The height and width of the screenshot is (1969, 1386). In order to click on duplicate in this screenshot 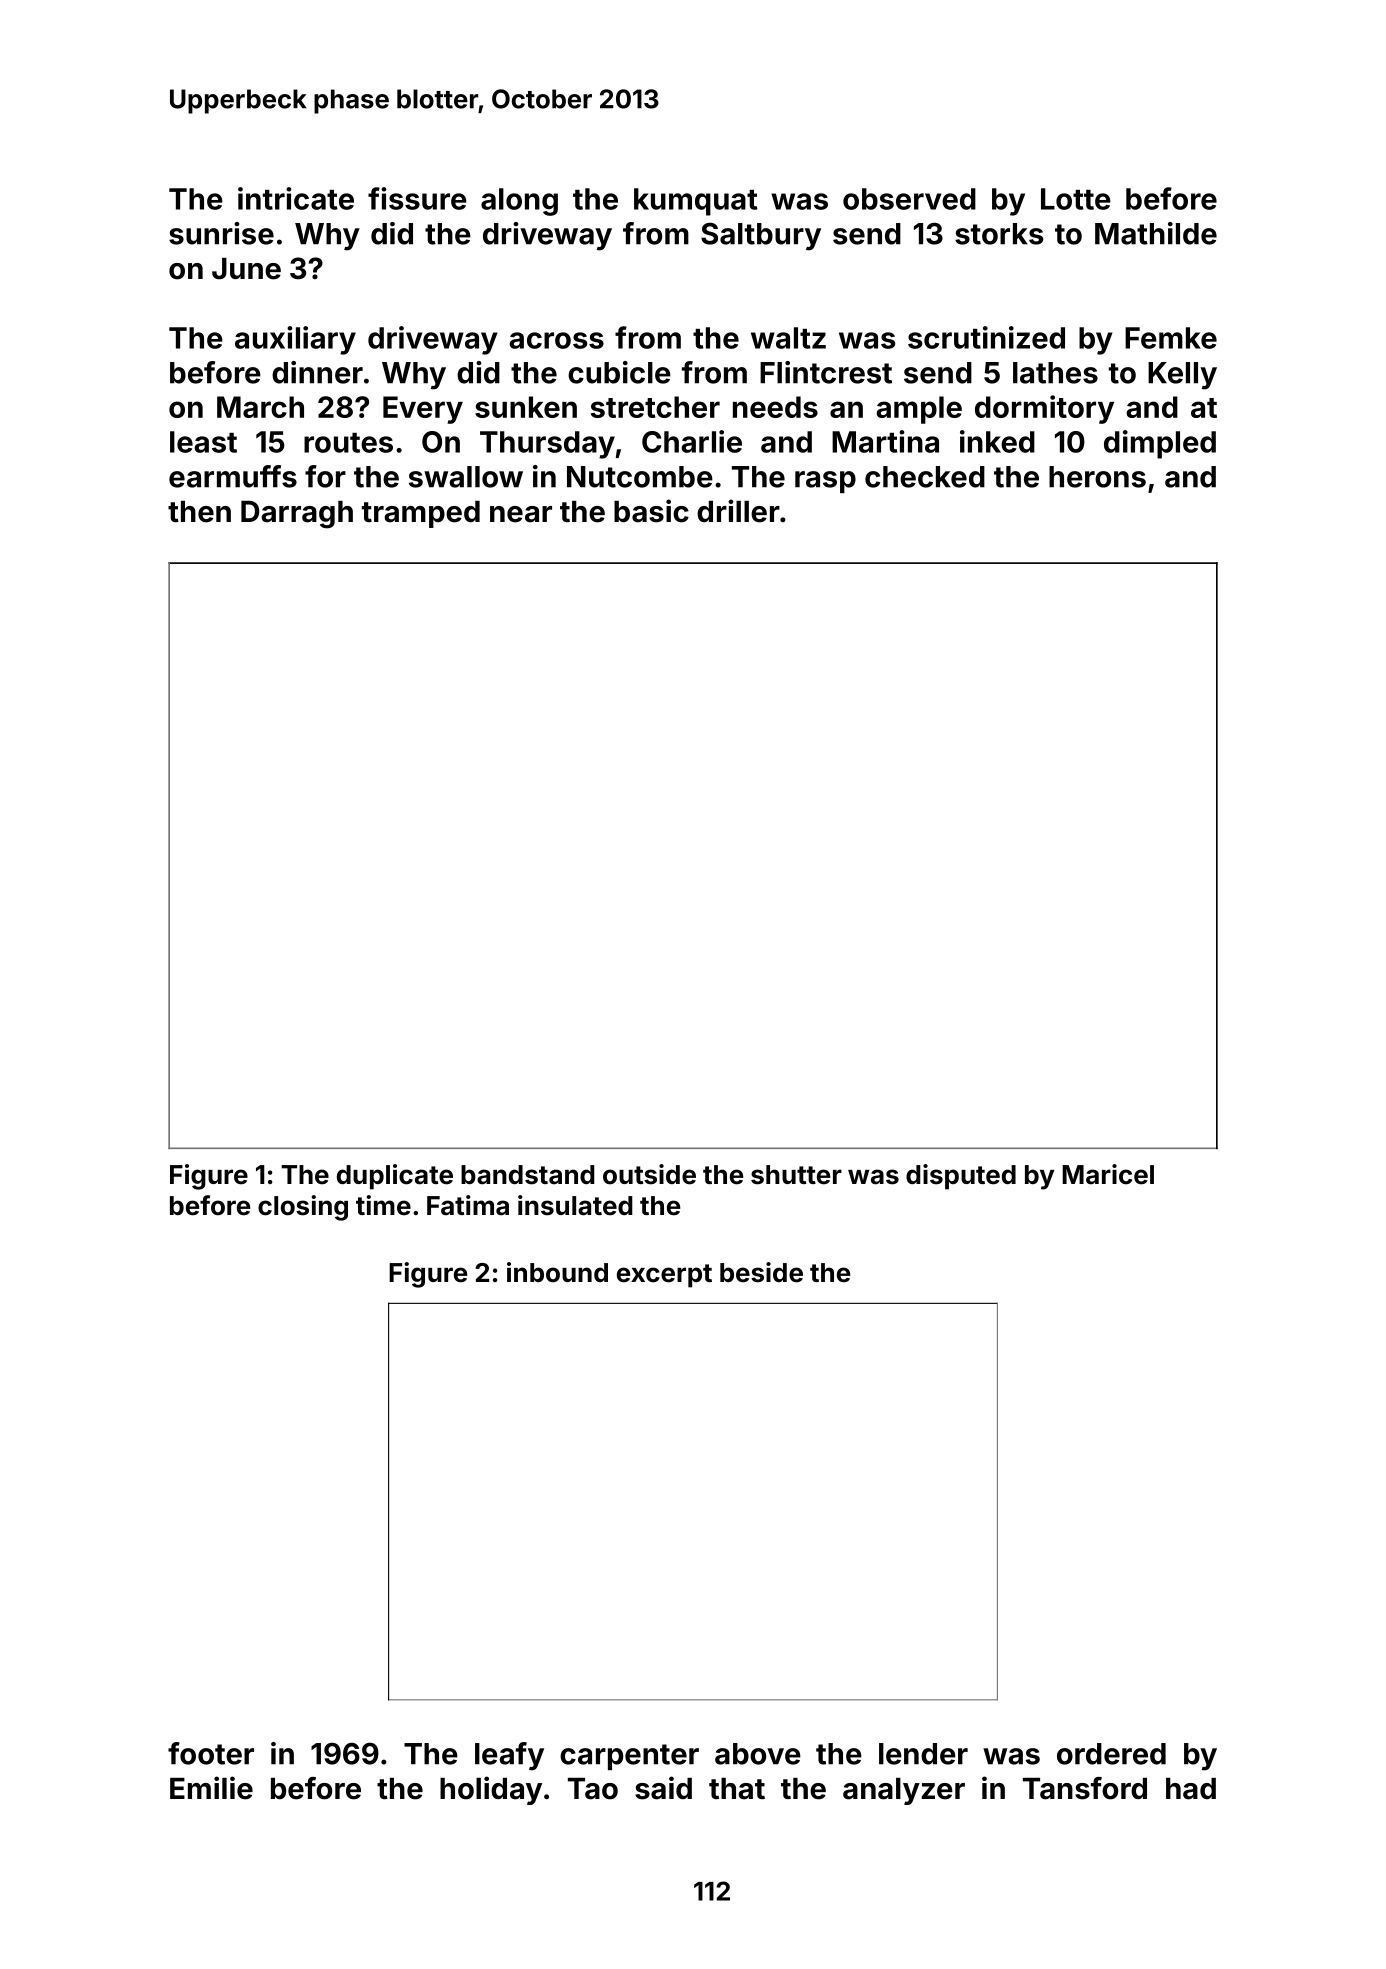, I will do `click(395, 1177)`.
